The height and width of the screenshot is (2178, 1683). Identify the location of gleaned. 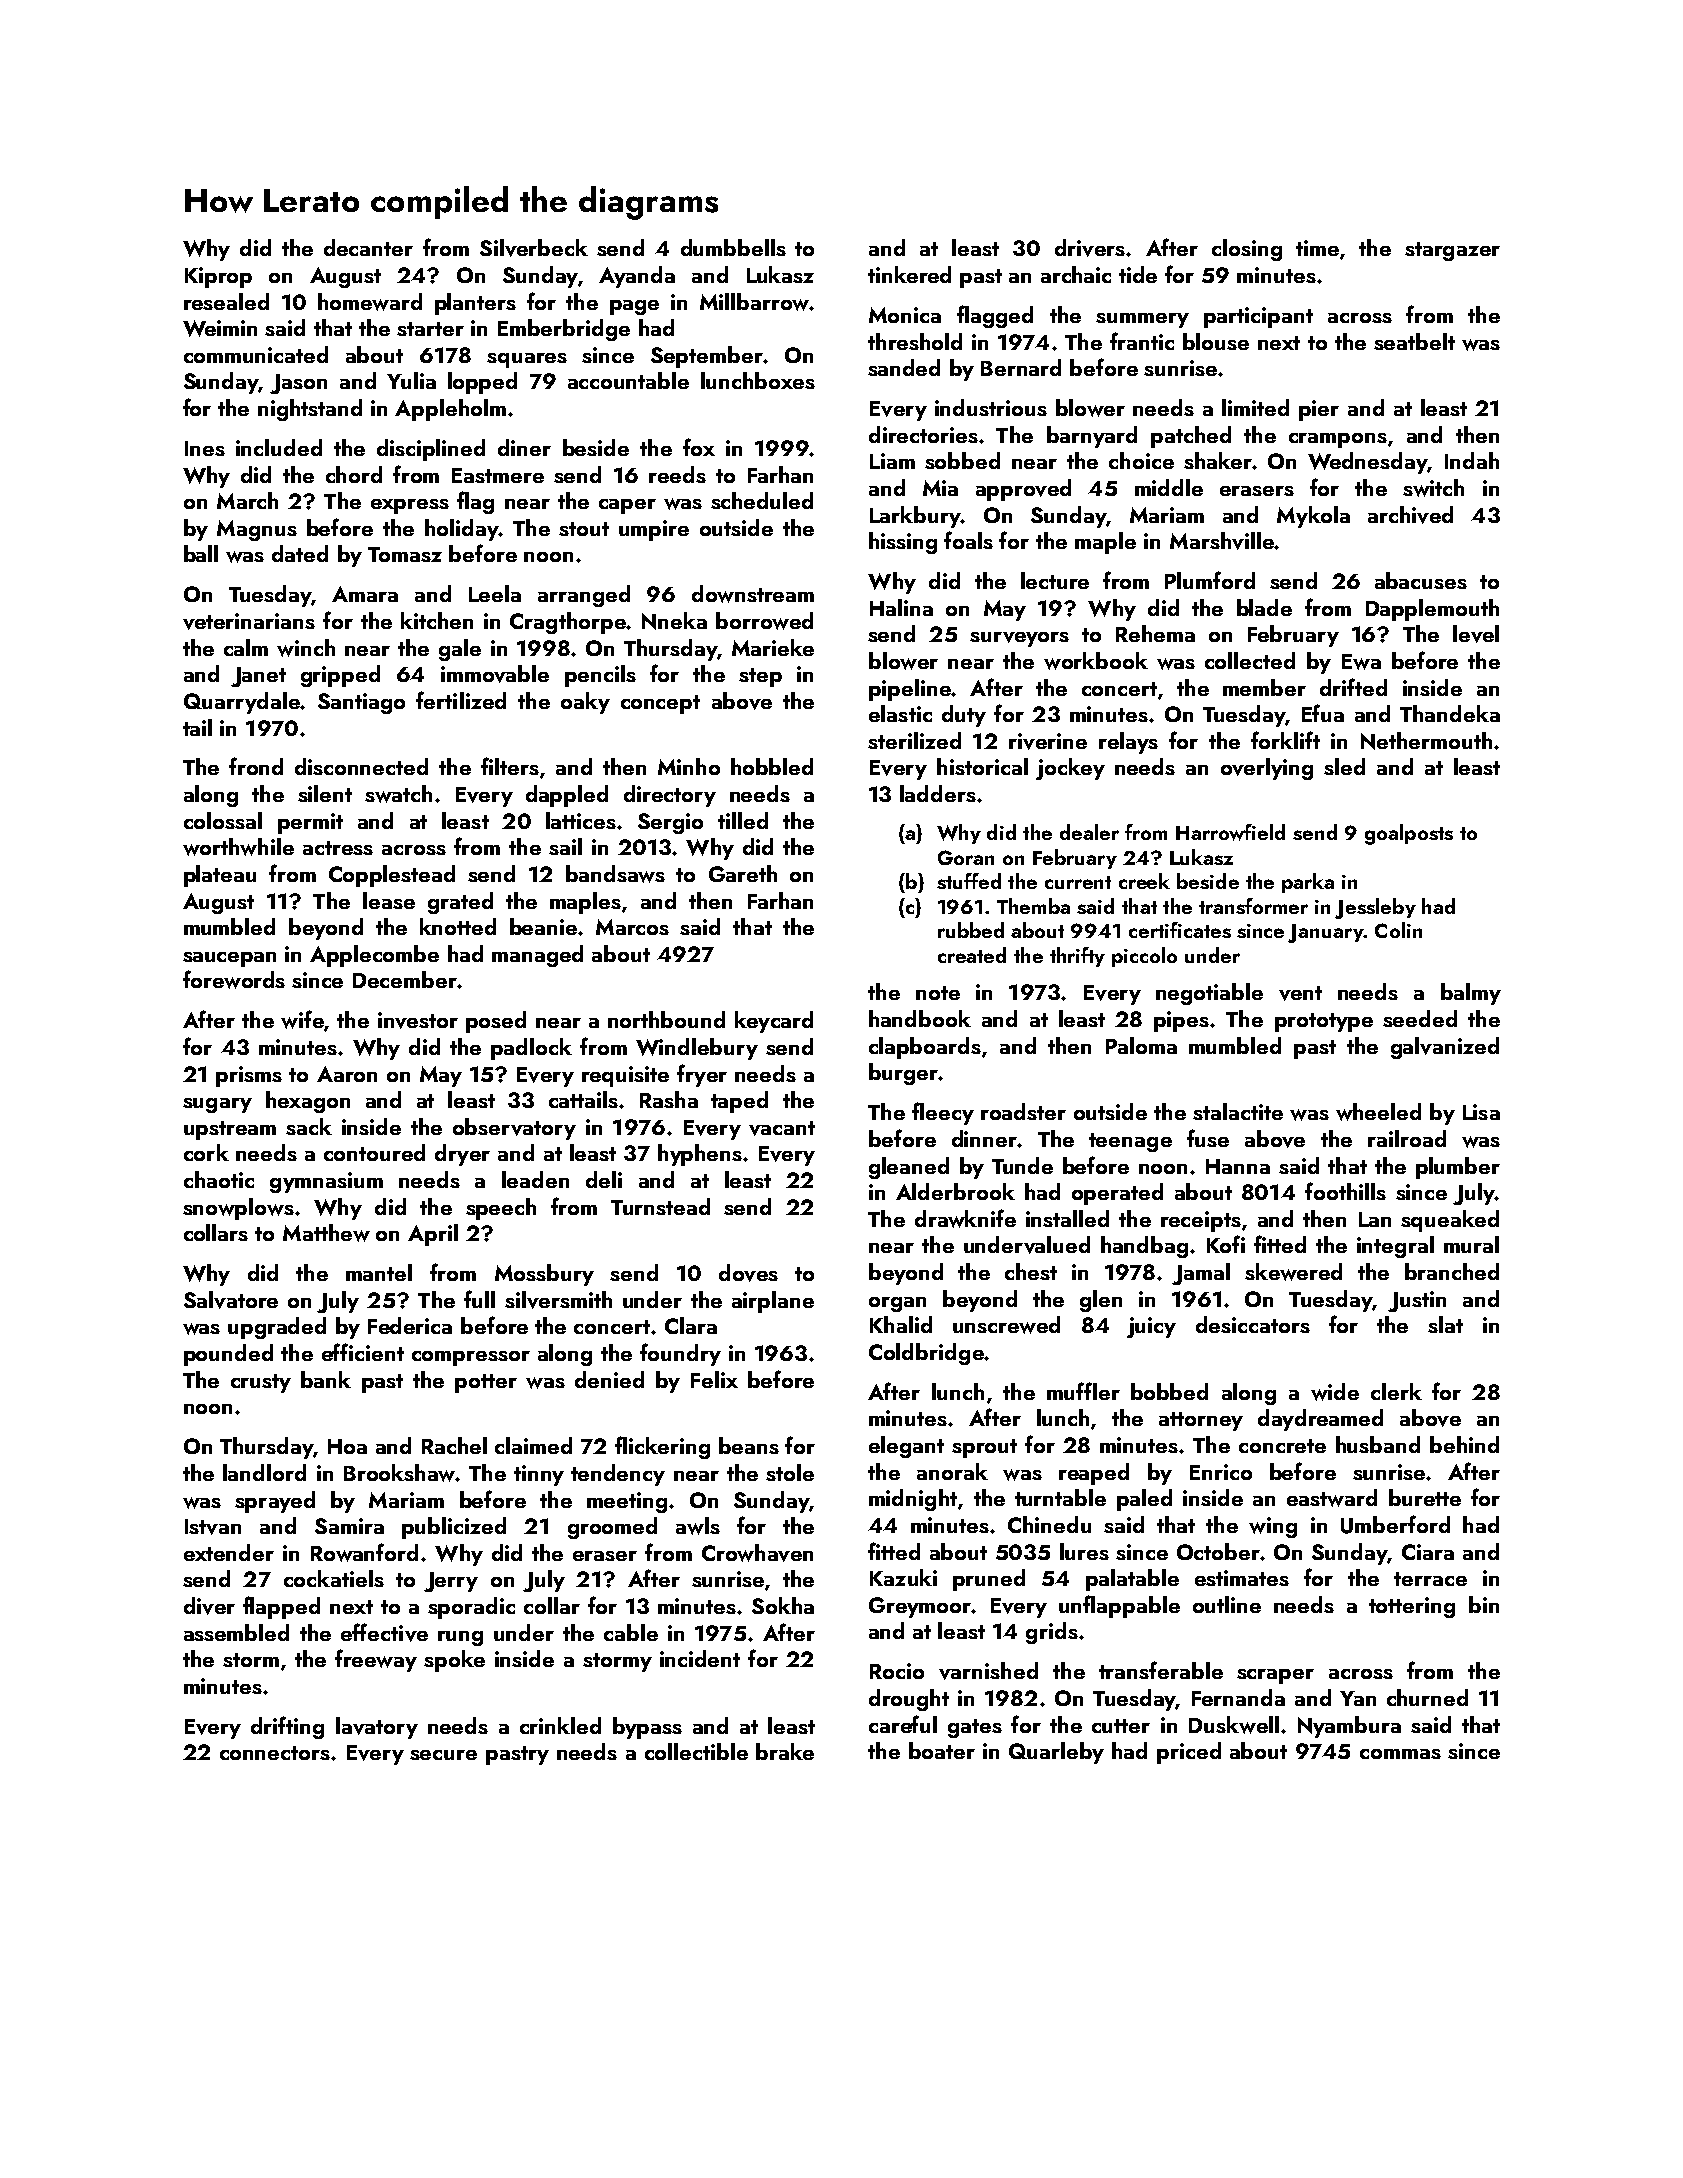
(909, 1168).
